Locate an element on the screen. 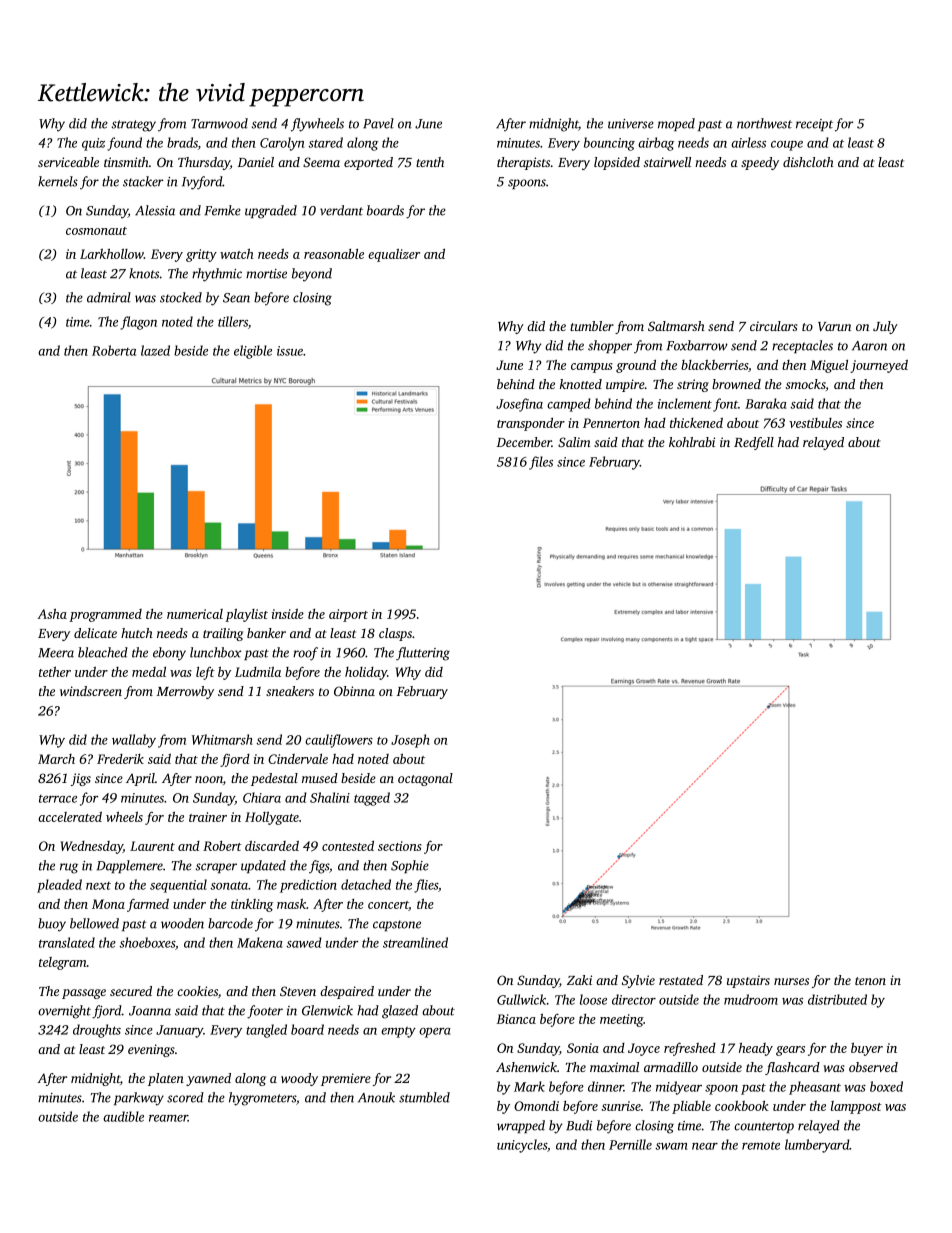  despaired is located at coordinates (347, 992).
